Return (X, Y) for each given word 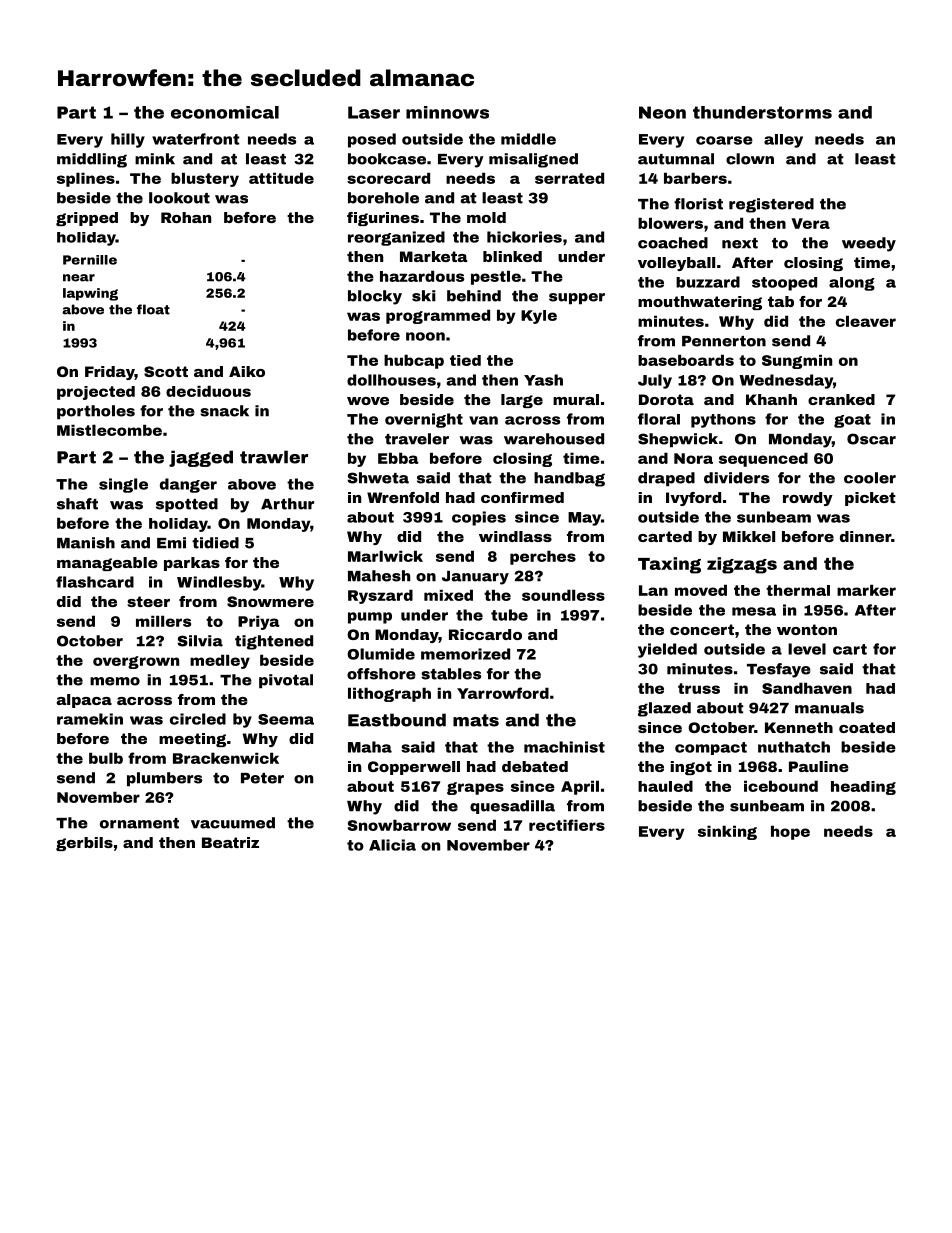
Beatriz (230, 842)
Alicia (392, 845)
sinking (727, 832)
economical (225, 112)
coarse (724, 140)
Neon (662, 112)
